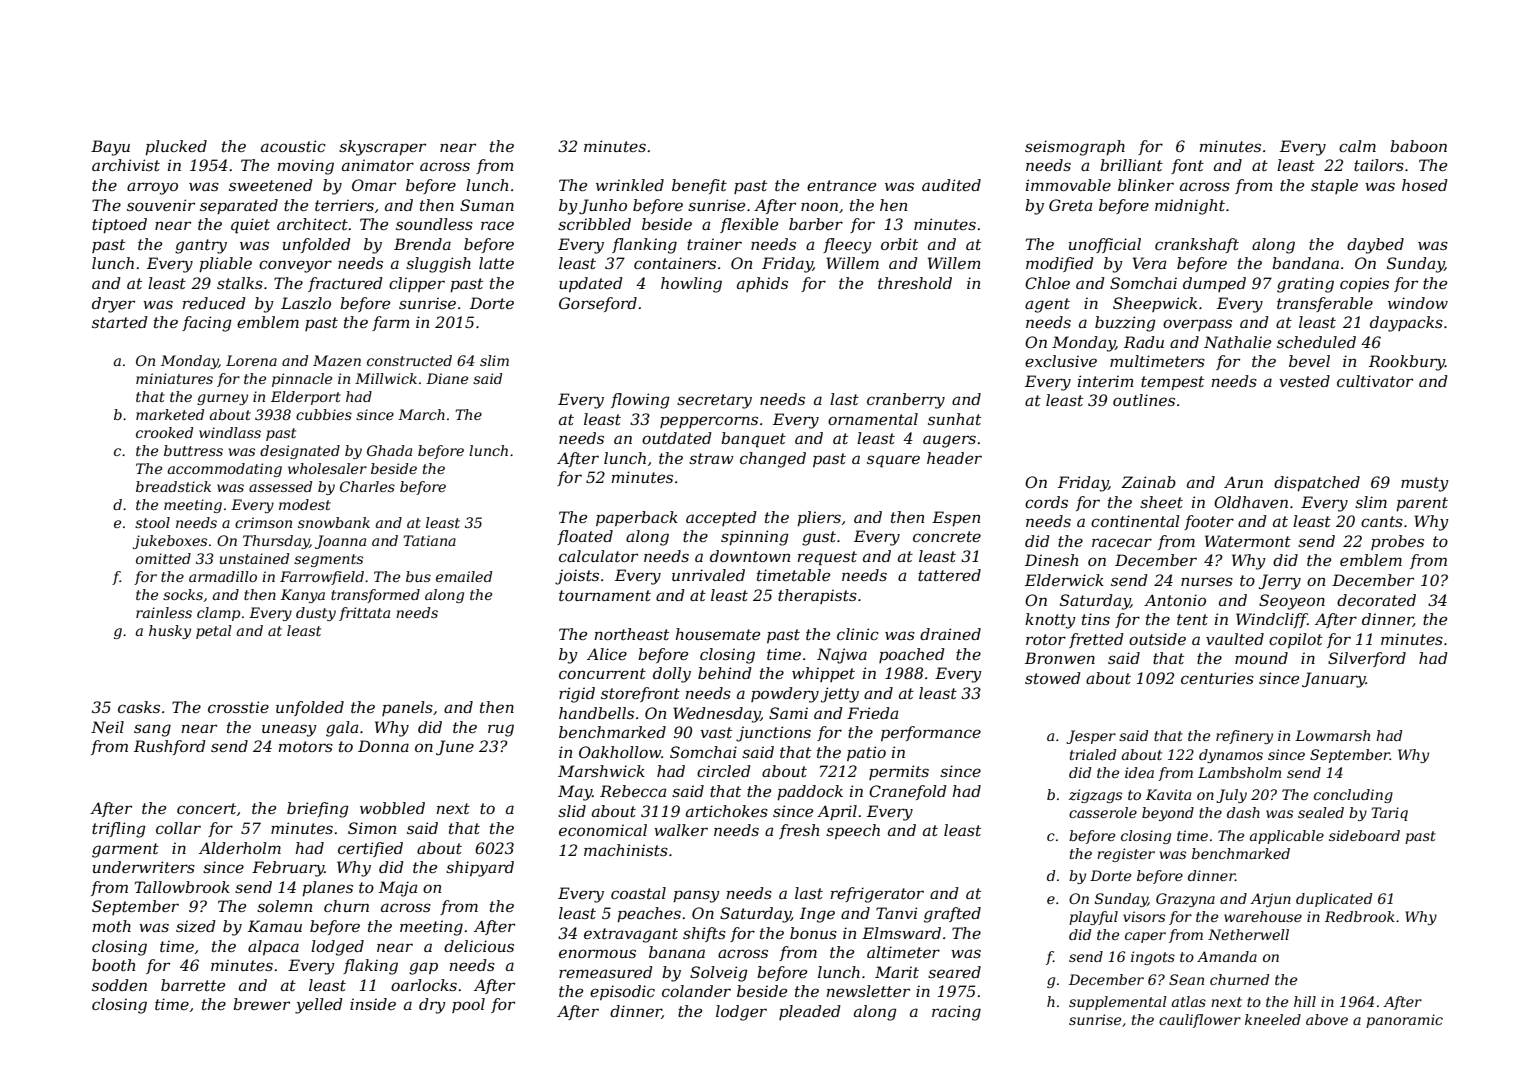 The height and width of the document is (1089, 1540). What do you see at coordinates (479, 946) in the document?
I see `delicious` at bounding box center [479, 946].
